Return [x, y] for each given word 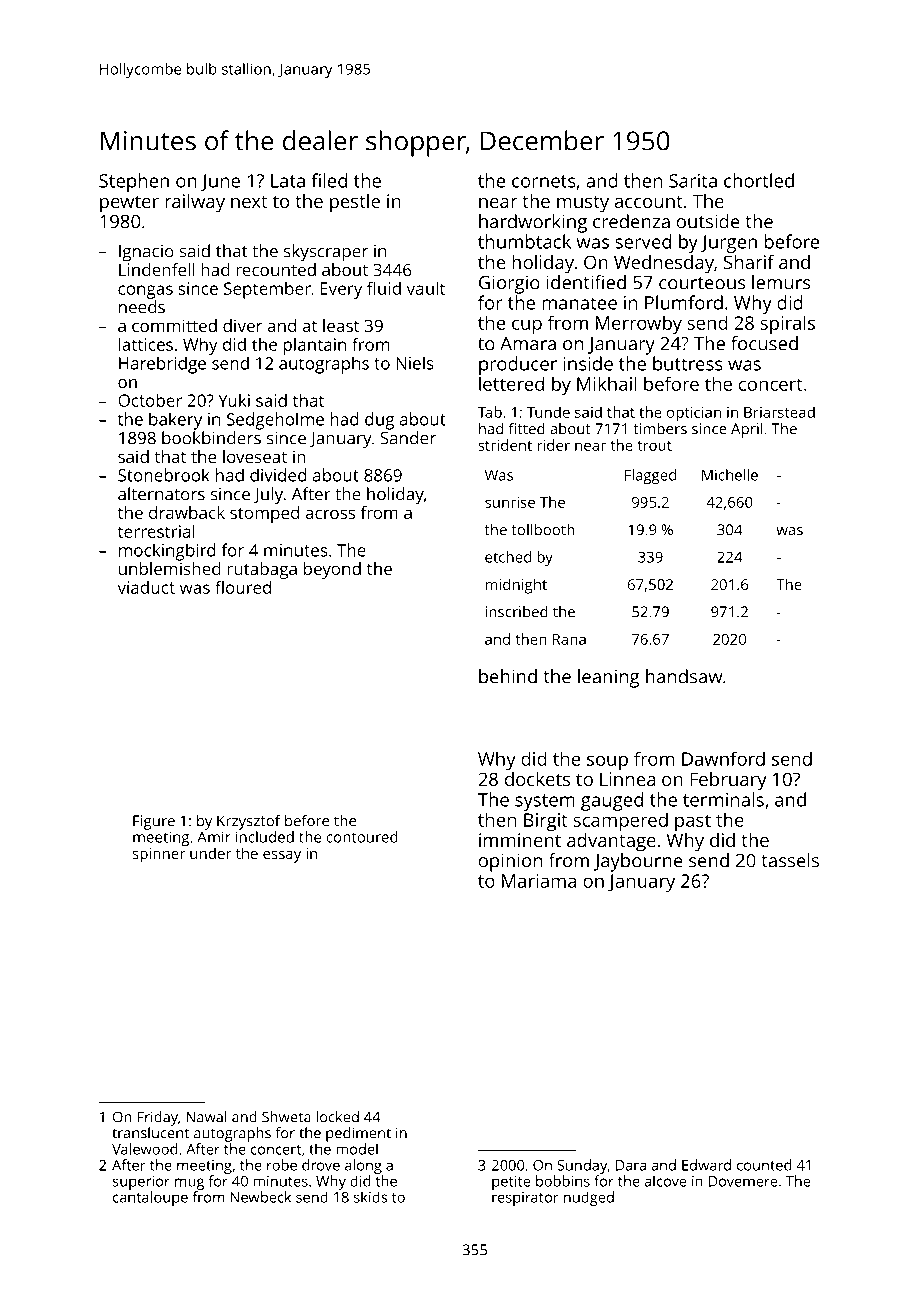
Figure [154, 822]
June [220, 182]
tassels [790, 860]
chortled [759, 180]
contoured [362, 837]
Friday [158, 1118]
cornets [544, 181]
